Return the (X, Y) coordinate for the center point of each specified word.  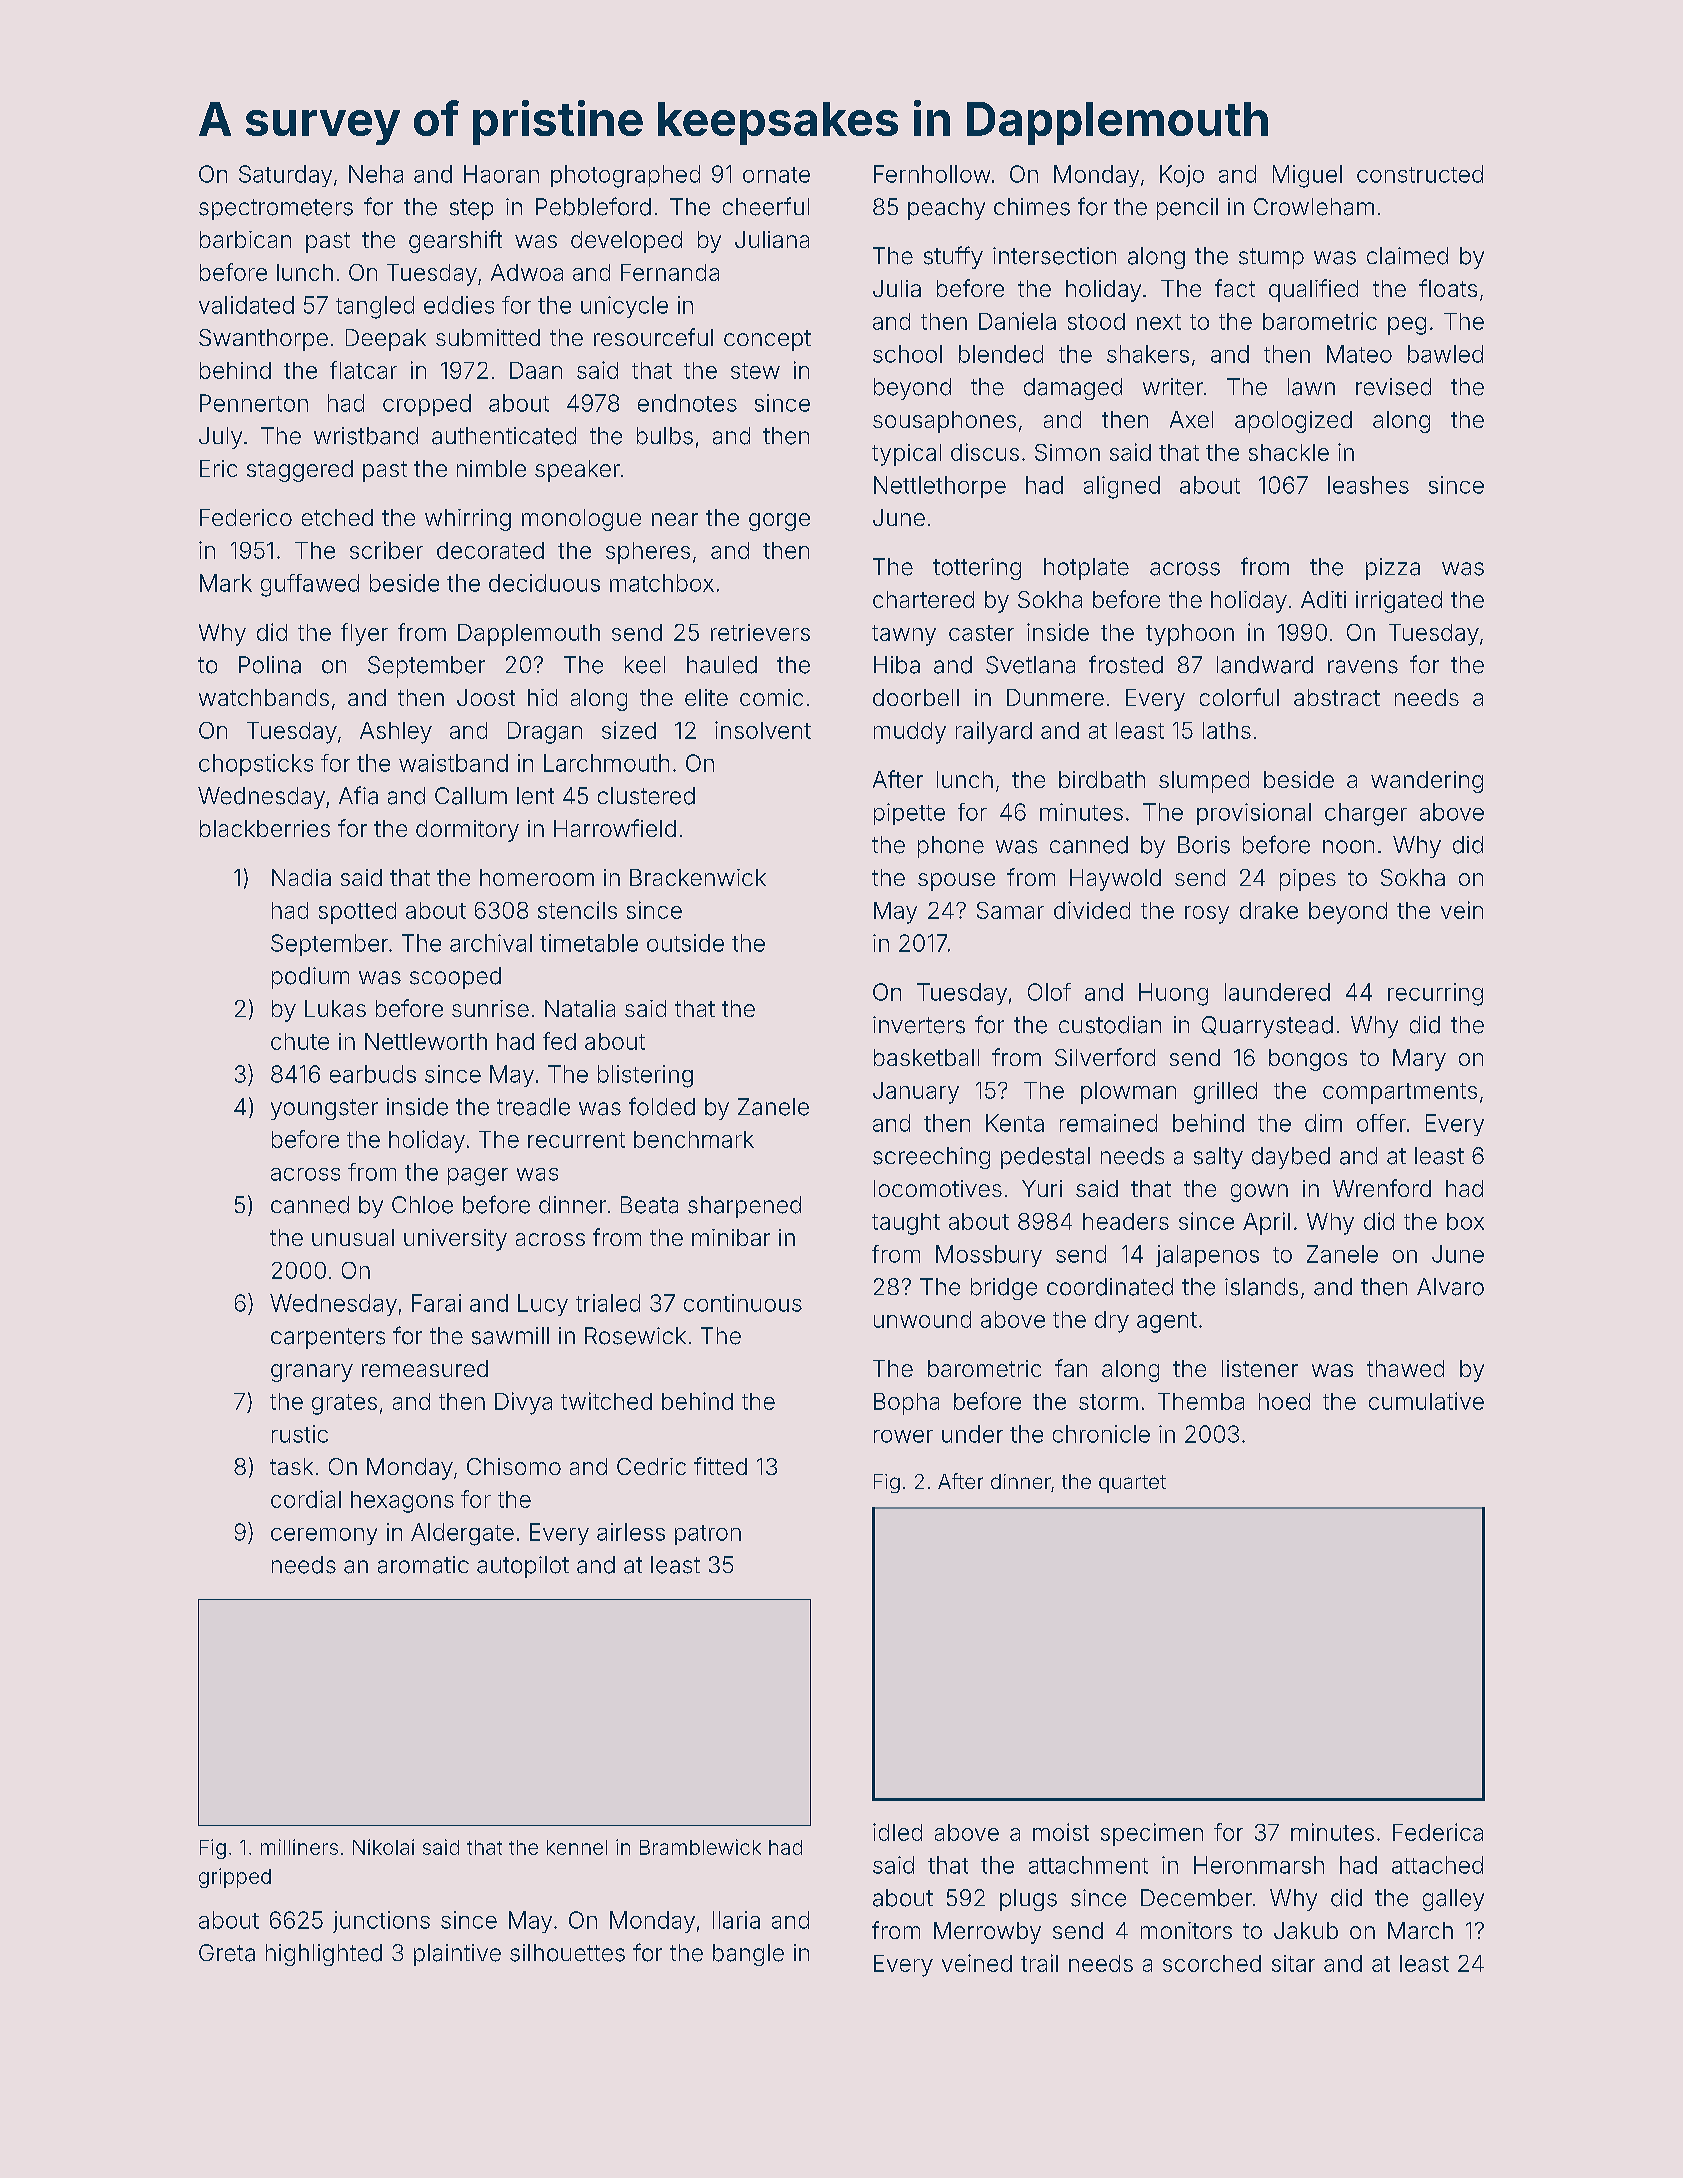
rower (903, 1436)
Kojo (1182, 176)
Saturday (285, 176)
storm (1108, 1402)
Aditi (1323, 599)
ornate (776, 175)
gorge (779, 522)
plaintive (457, 1955)
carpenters (328, 1338)
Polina (270, 665)
